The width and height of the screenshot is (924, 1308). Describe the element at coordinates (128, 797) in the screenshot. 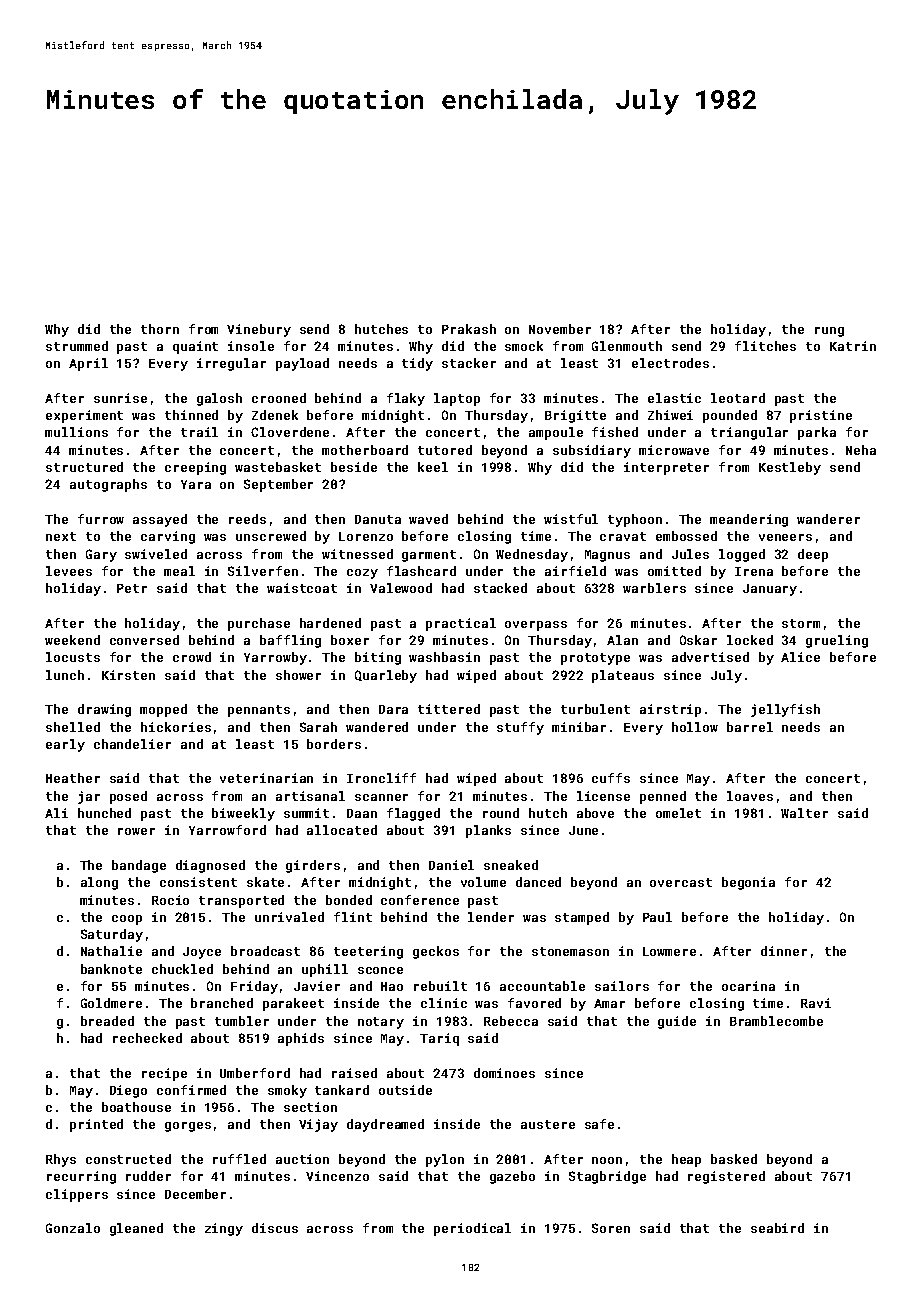

I see `posed` at that location.
